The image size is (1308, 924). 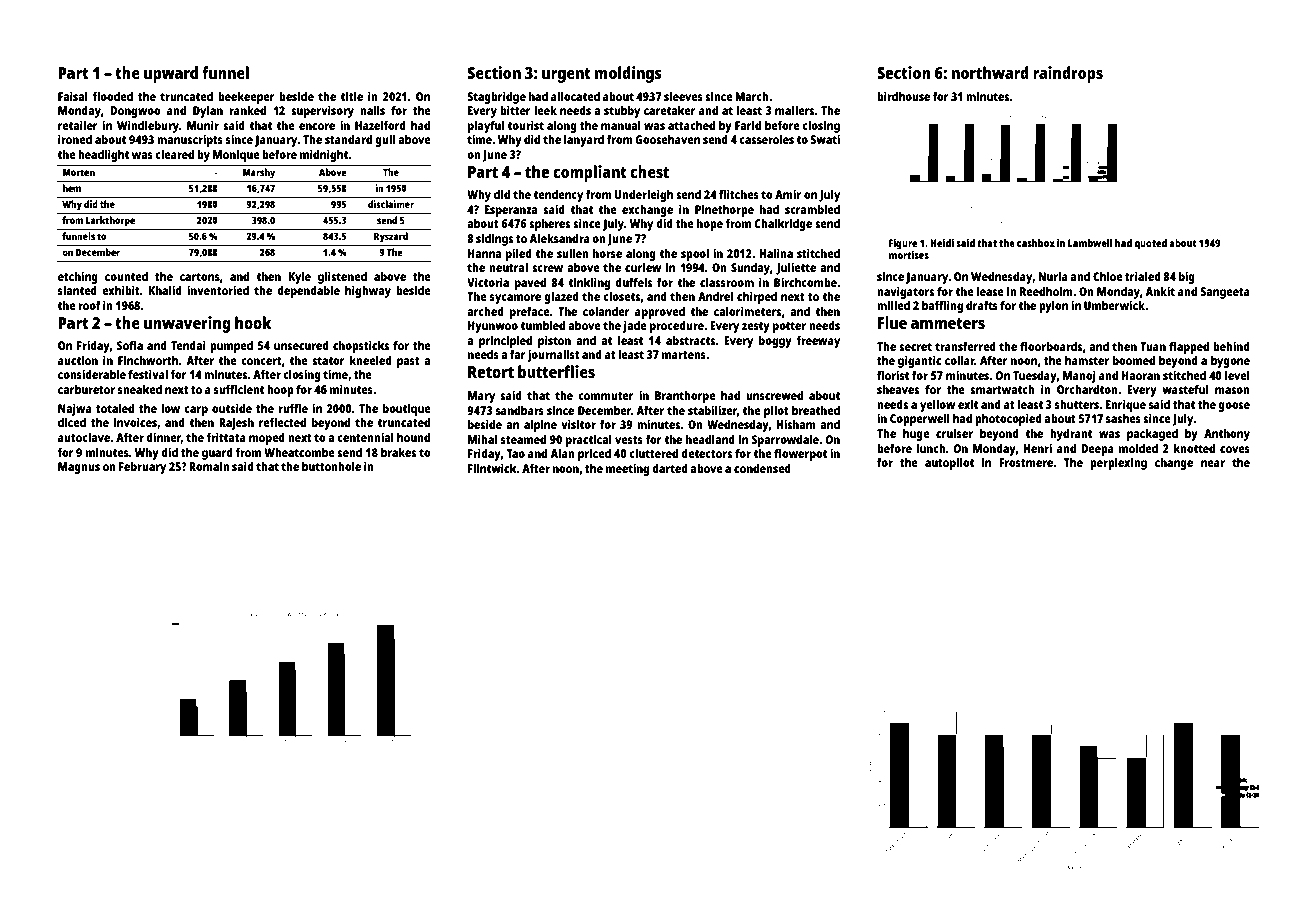 What do you see at coordinates (816, 410) in the document?
I see `breathed` at bounding box center [816, 410].
